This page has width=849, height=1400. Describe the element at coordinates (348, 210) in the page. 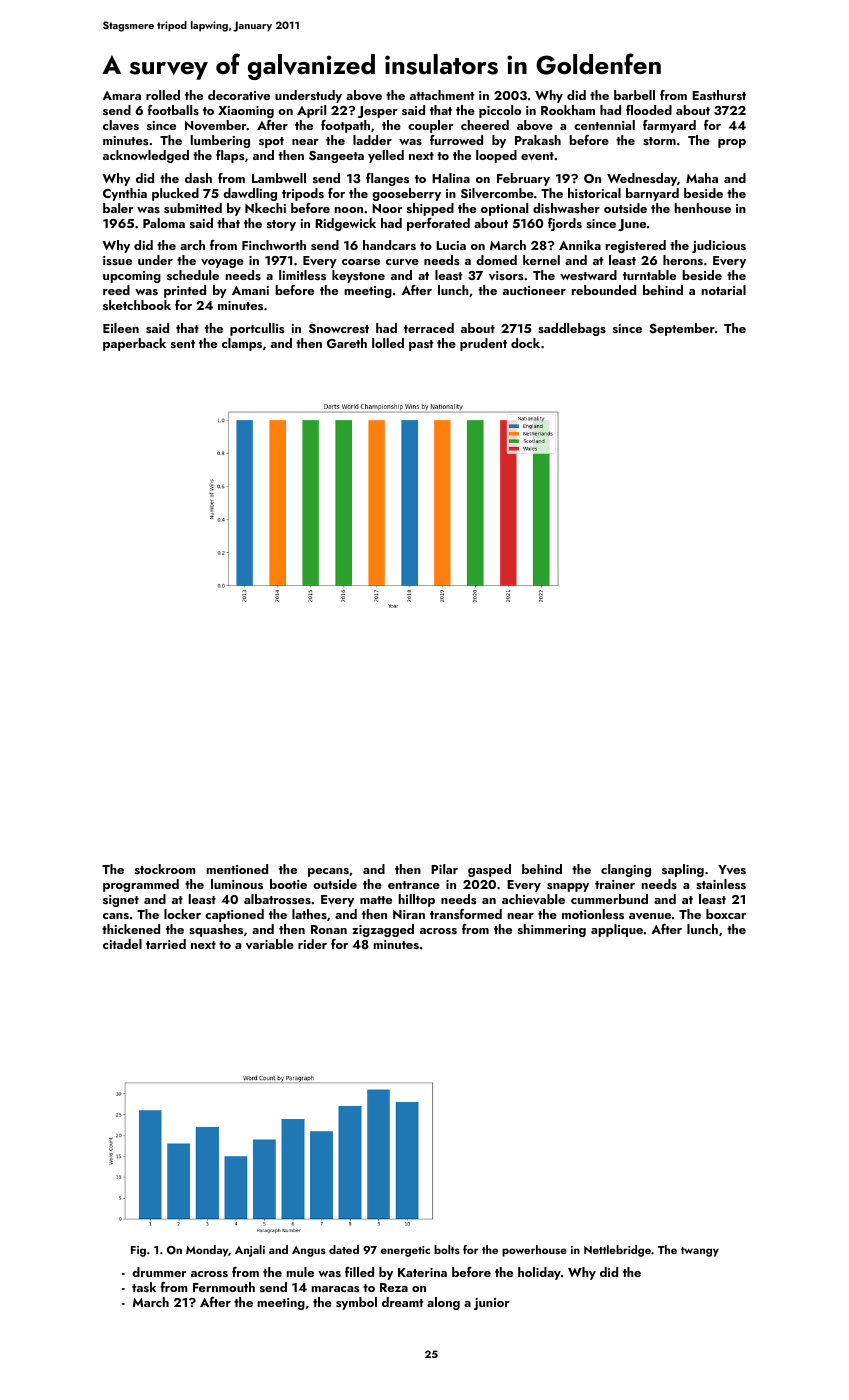

I see `noon` at that location.
